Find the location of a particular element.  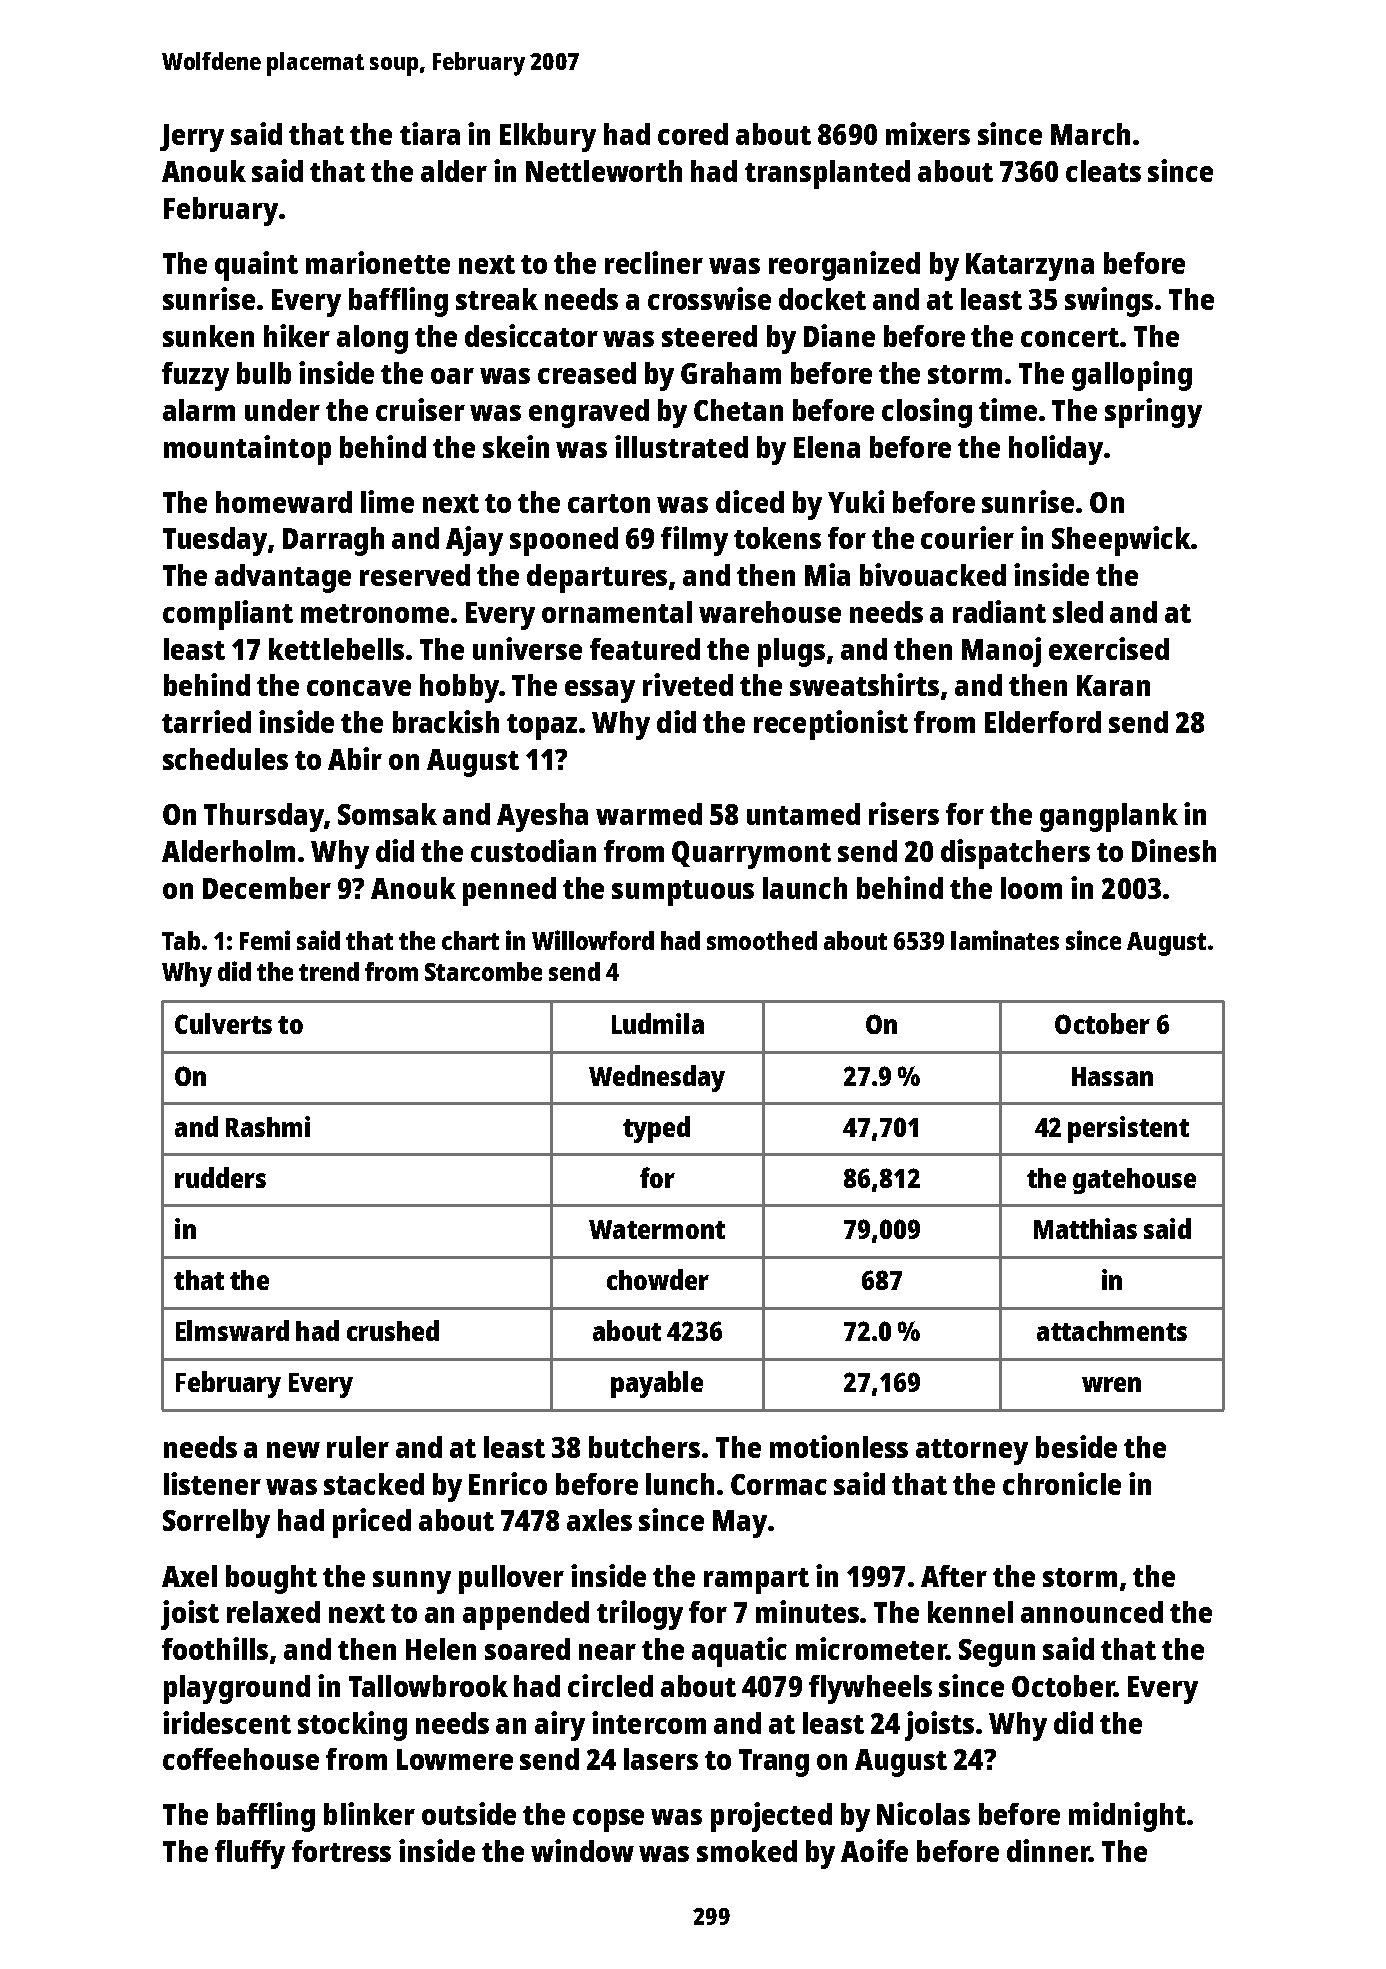

Matthias is located at coordinates (1085, 1228).
